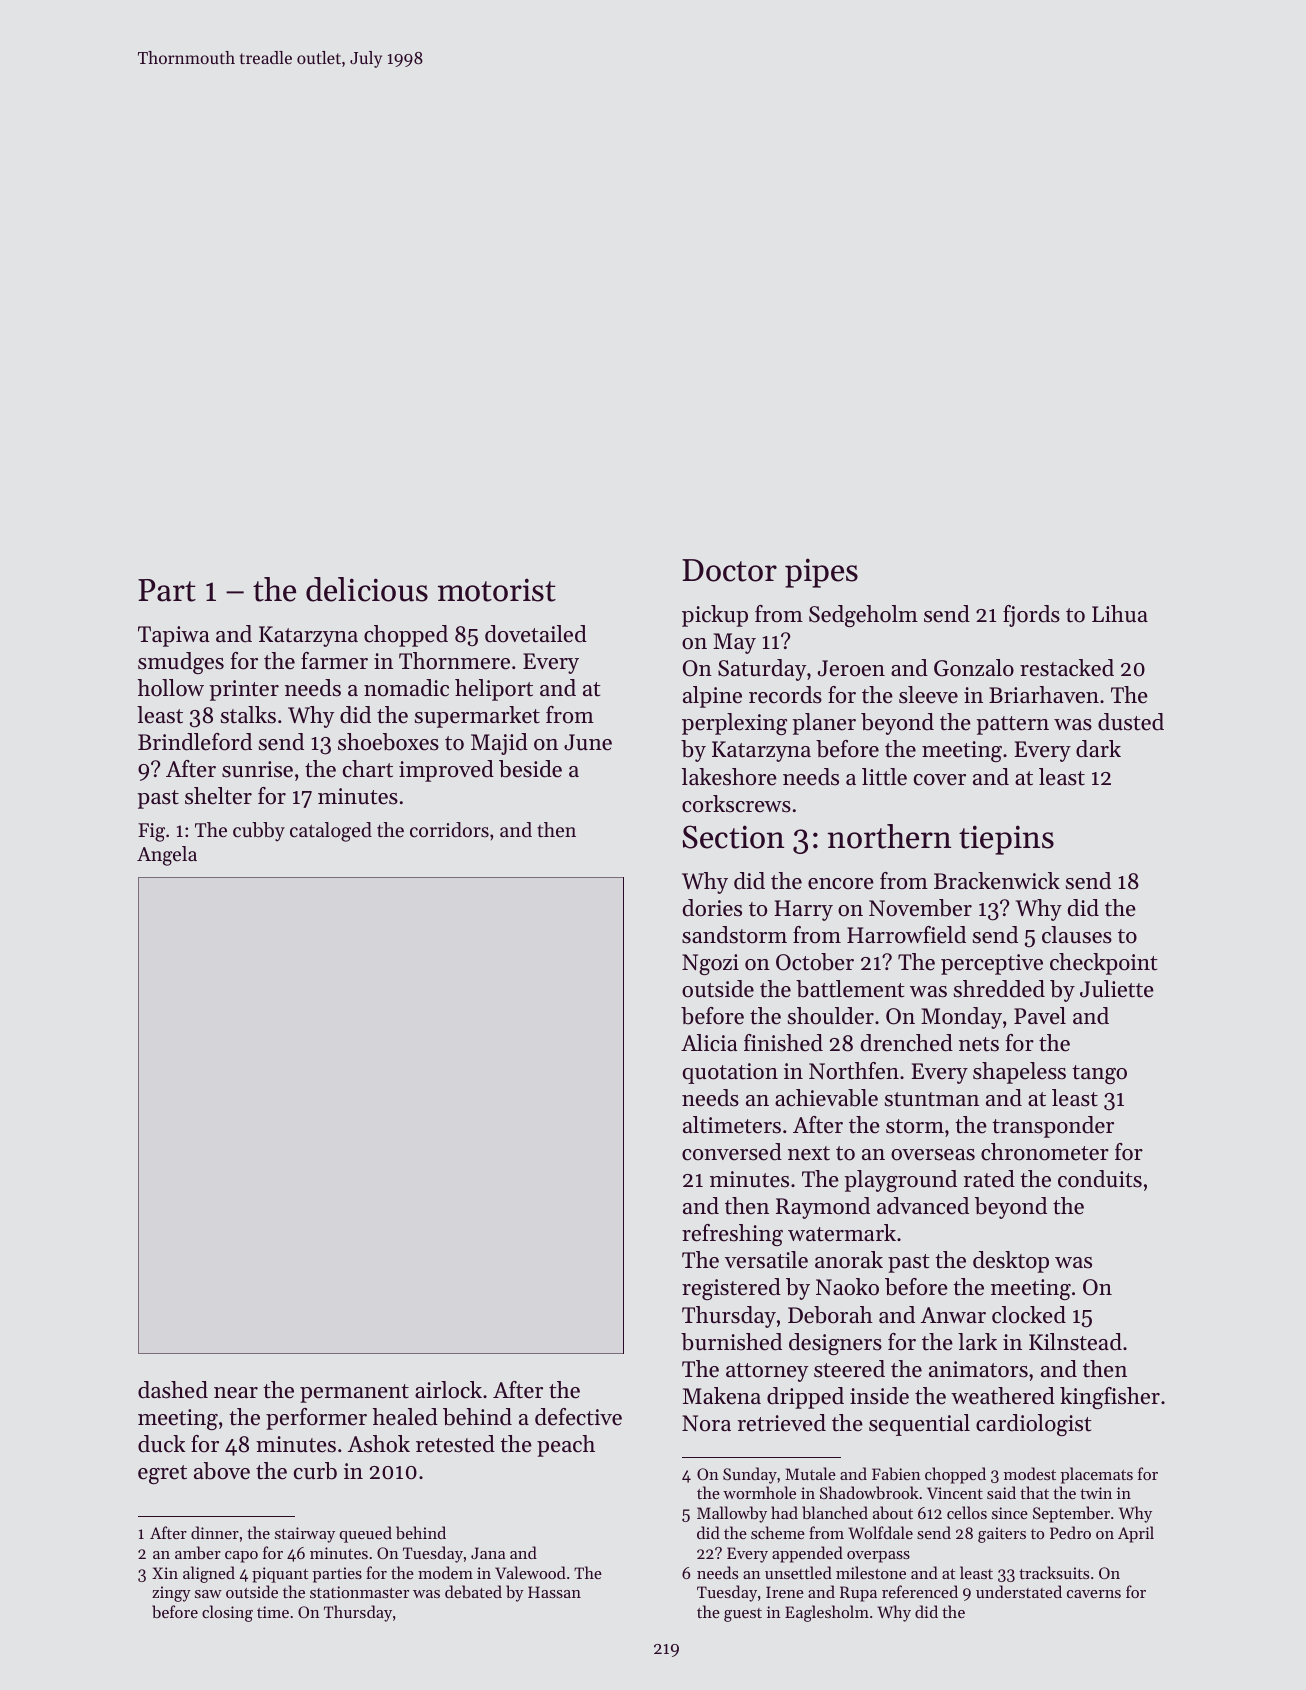  Describe the element at coordinates (367, 589) in the screenshot. I see `delicious` at that location.
